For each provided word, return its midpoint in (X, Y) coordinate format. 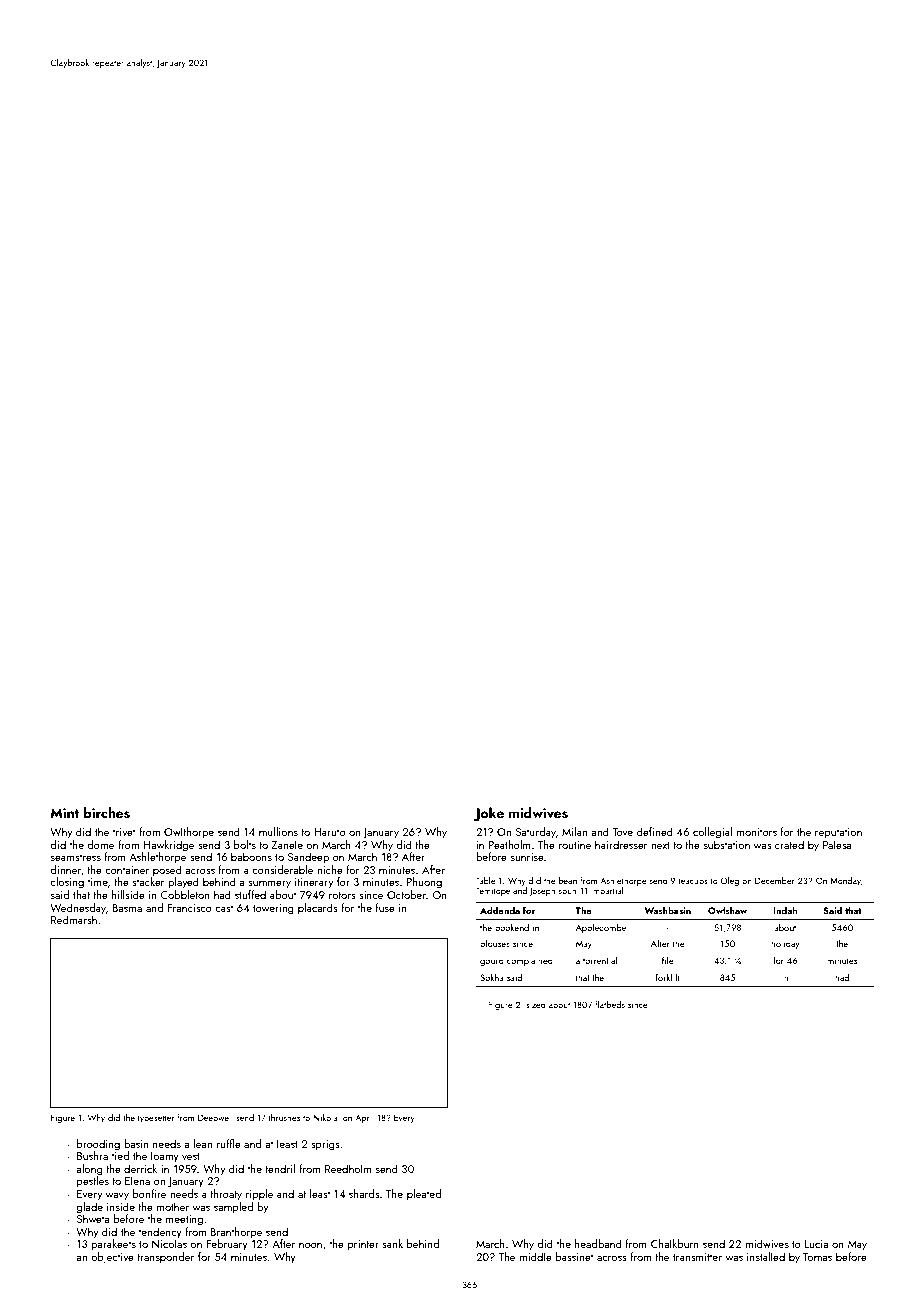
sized (536, 1004)
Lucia (816, 1244)
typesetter (156, 1119)
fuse (385, 907)
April (364, 1118)
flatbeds (610, 1004)
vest (191, 1156)
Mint (65, 813)
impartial (607, 891)
